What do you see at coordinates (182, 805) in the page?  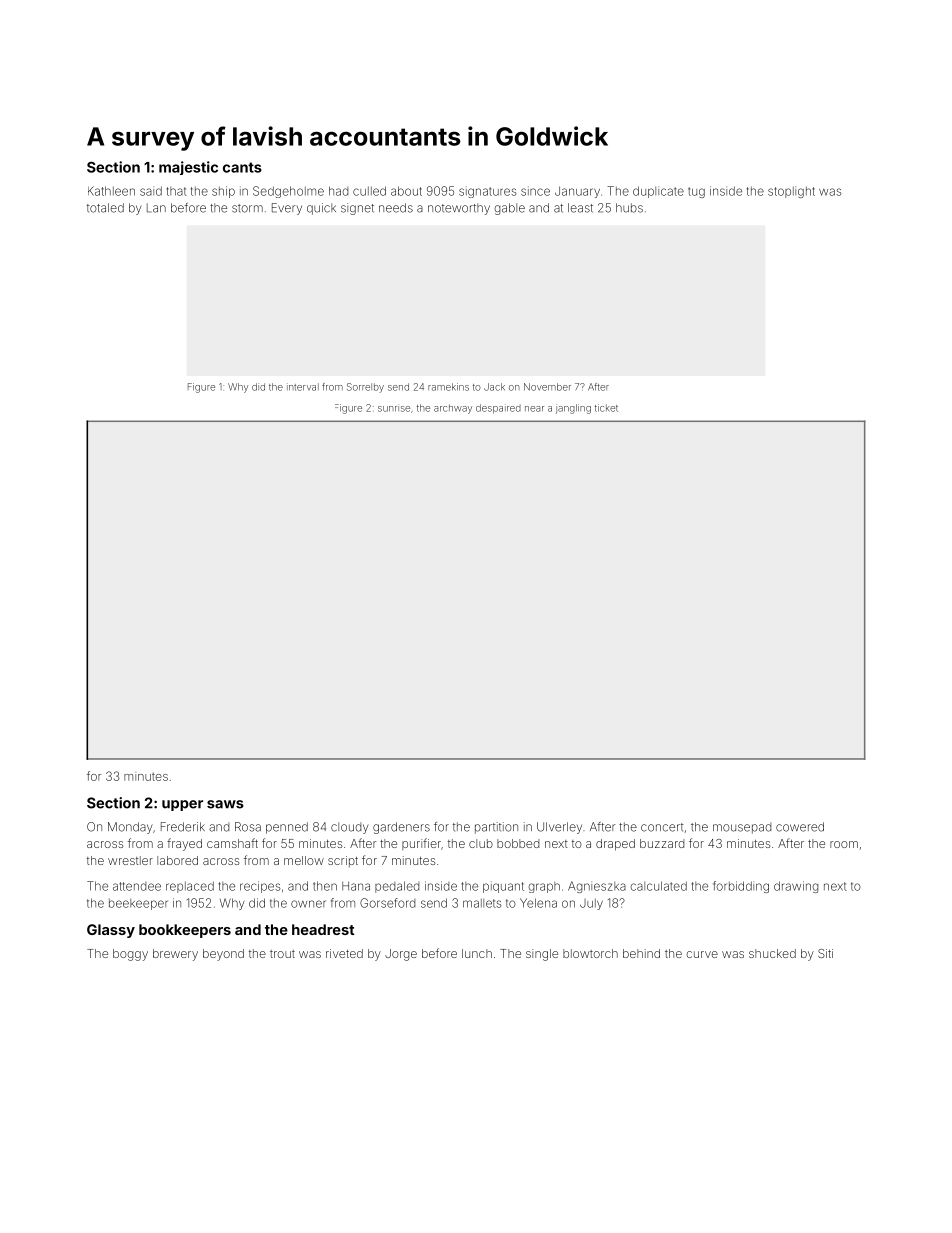 I see `upper` at bounding box center [182, 805].
